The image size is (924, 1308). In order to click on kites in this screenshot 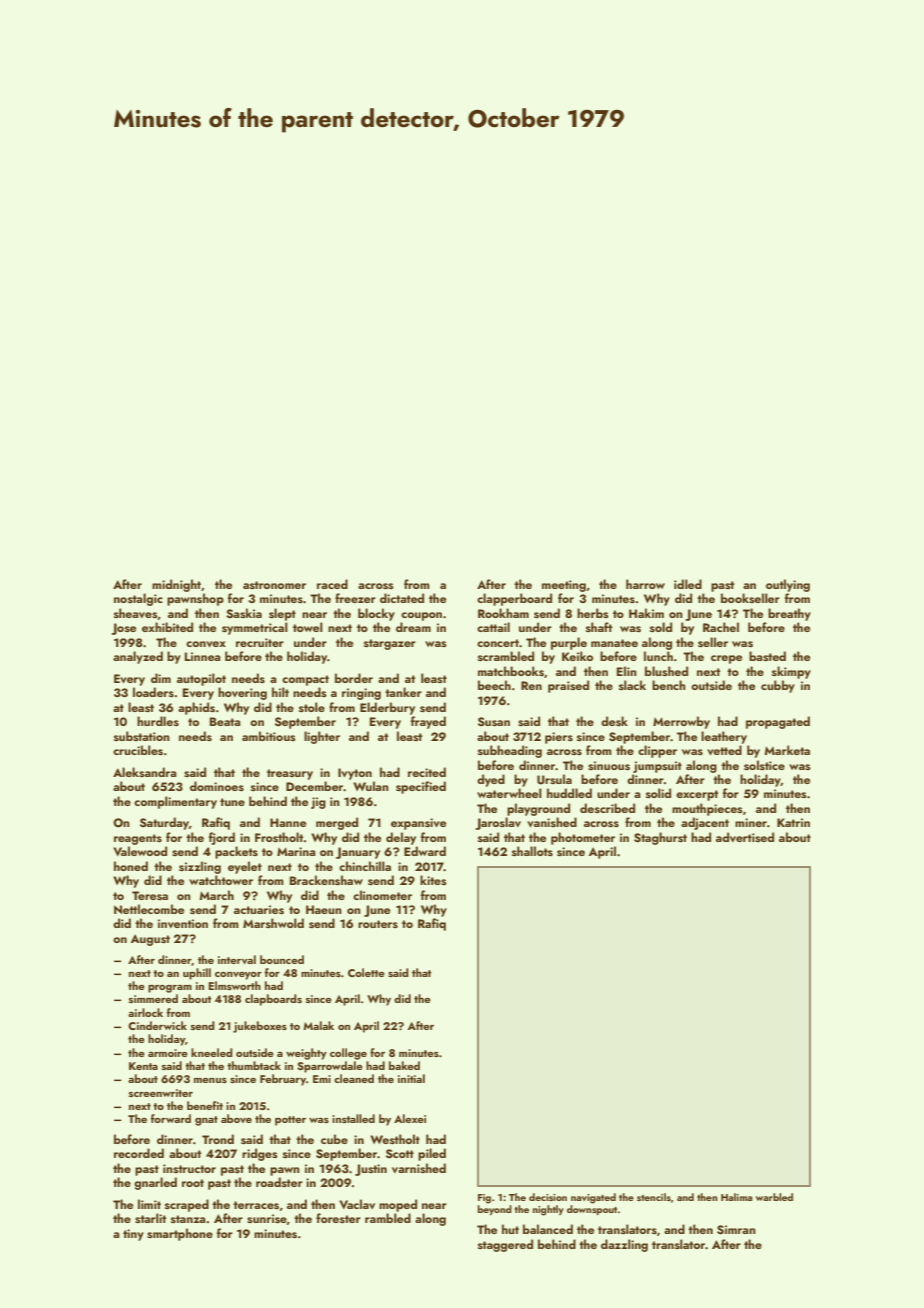, I will do `click(433, 880)`.
